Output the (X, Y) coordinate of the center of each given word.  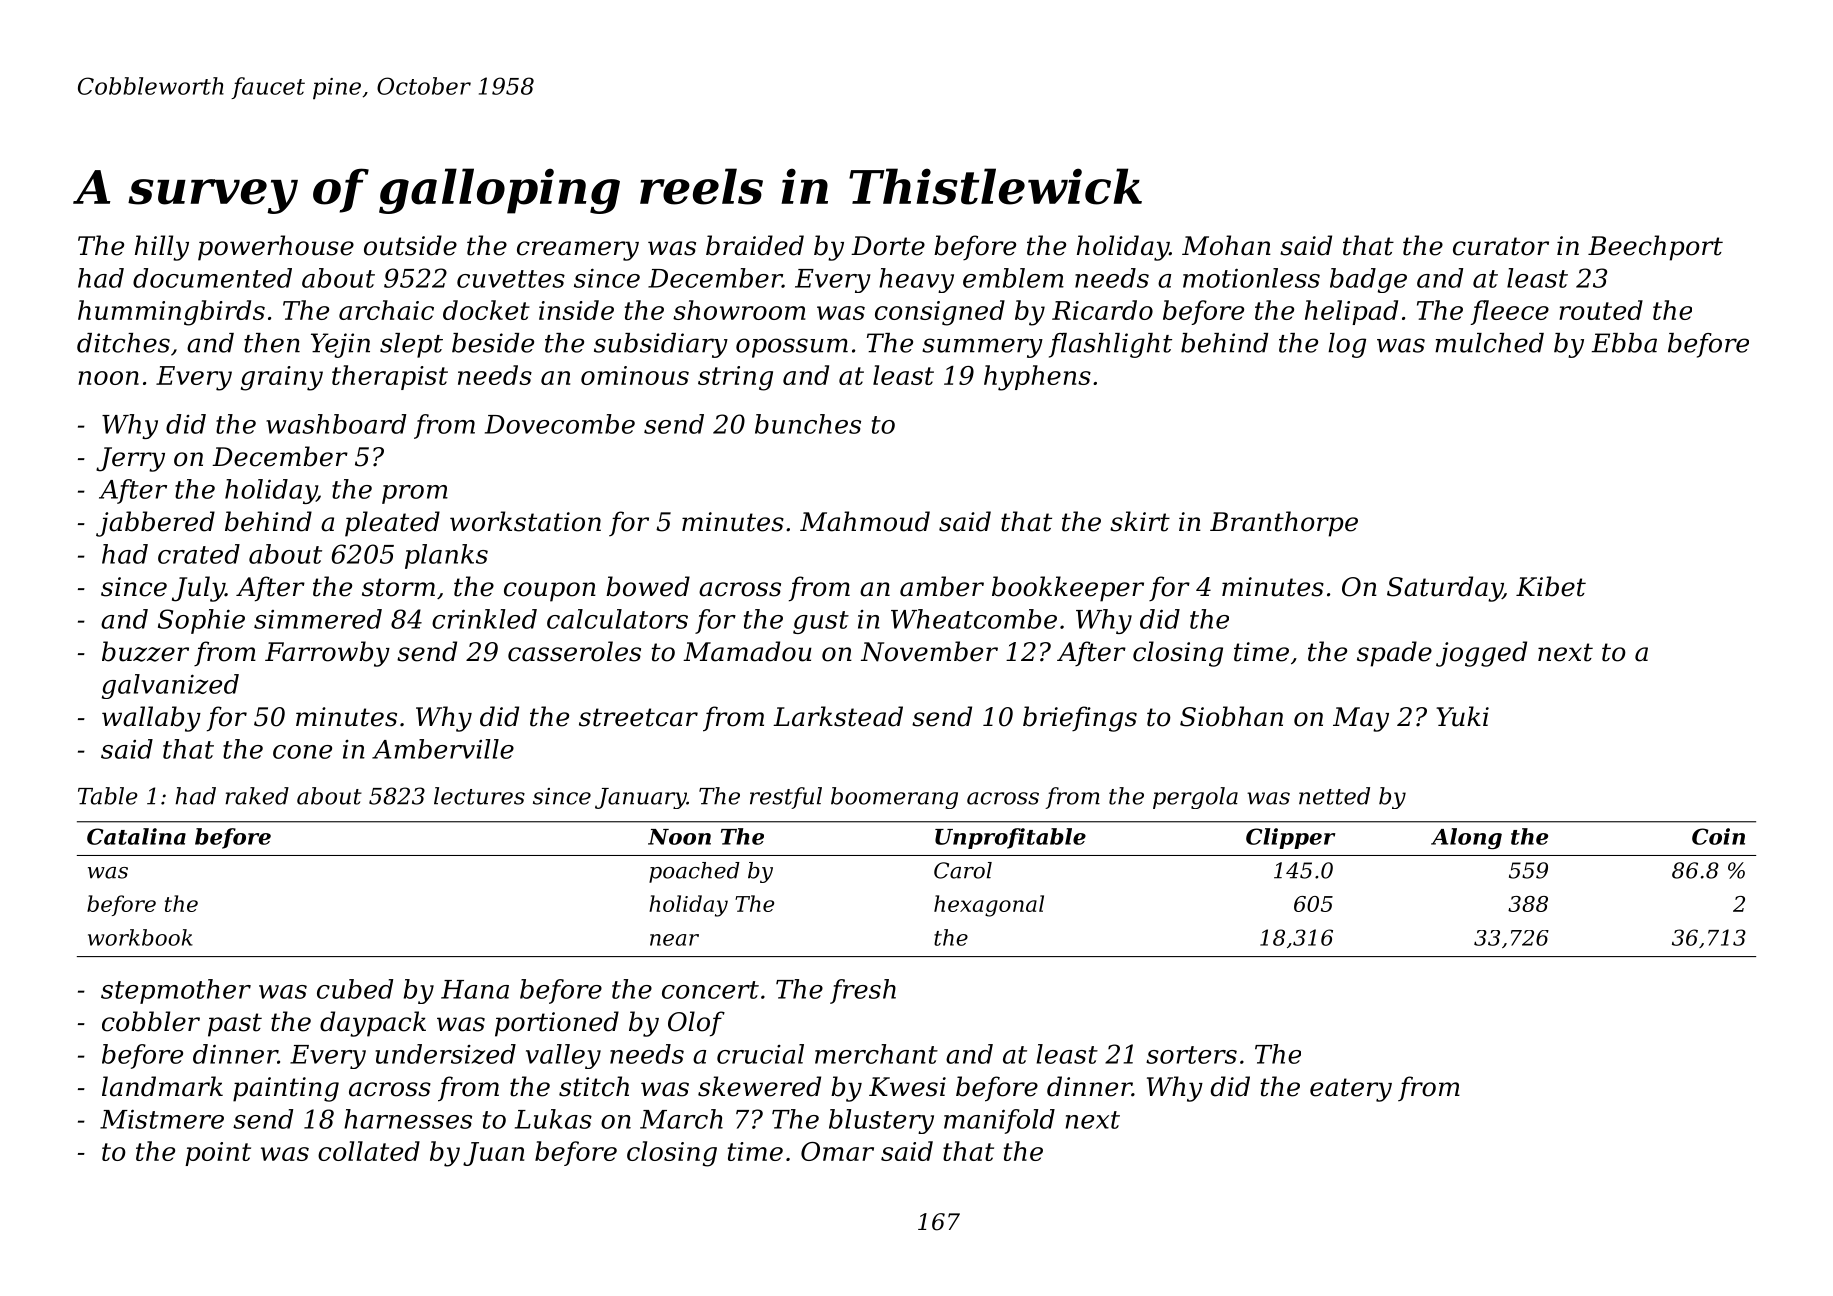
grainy (282, 378)
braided (755, 245)
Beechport (1655, 248)
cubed (355, 989)
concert (710, 990)
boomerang (894, 798)
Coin (1718, 836)
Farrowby (327, 654)
